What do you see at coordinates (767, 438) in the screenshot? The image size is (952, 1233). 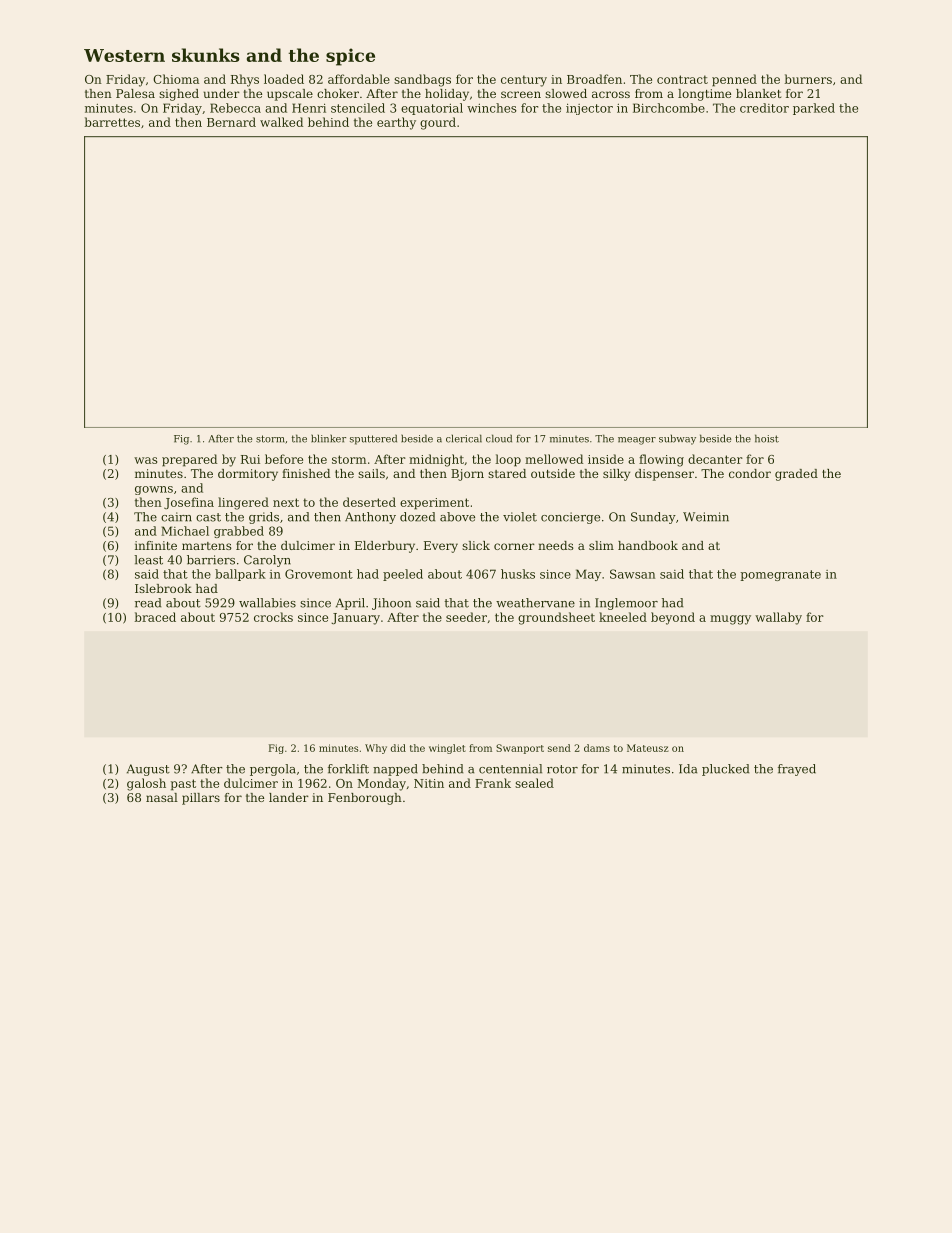 I see `hoist` at bounding box center [767, 438].
